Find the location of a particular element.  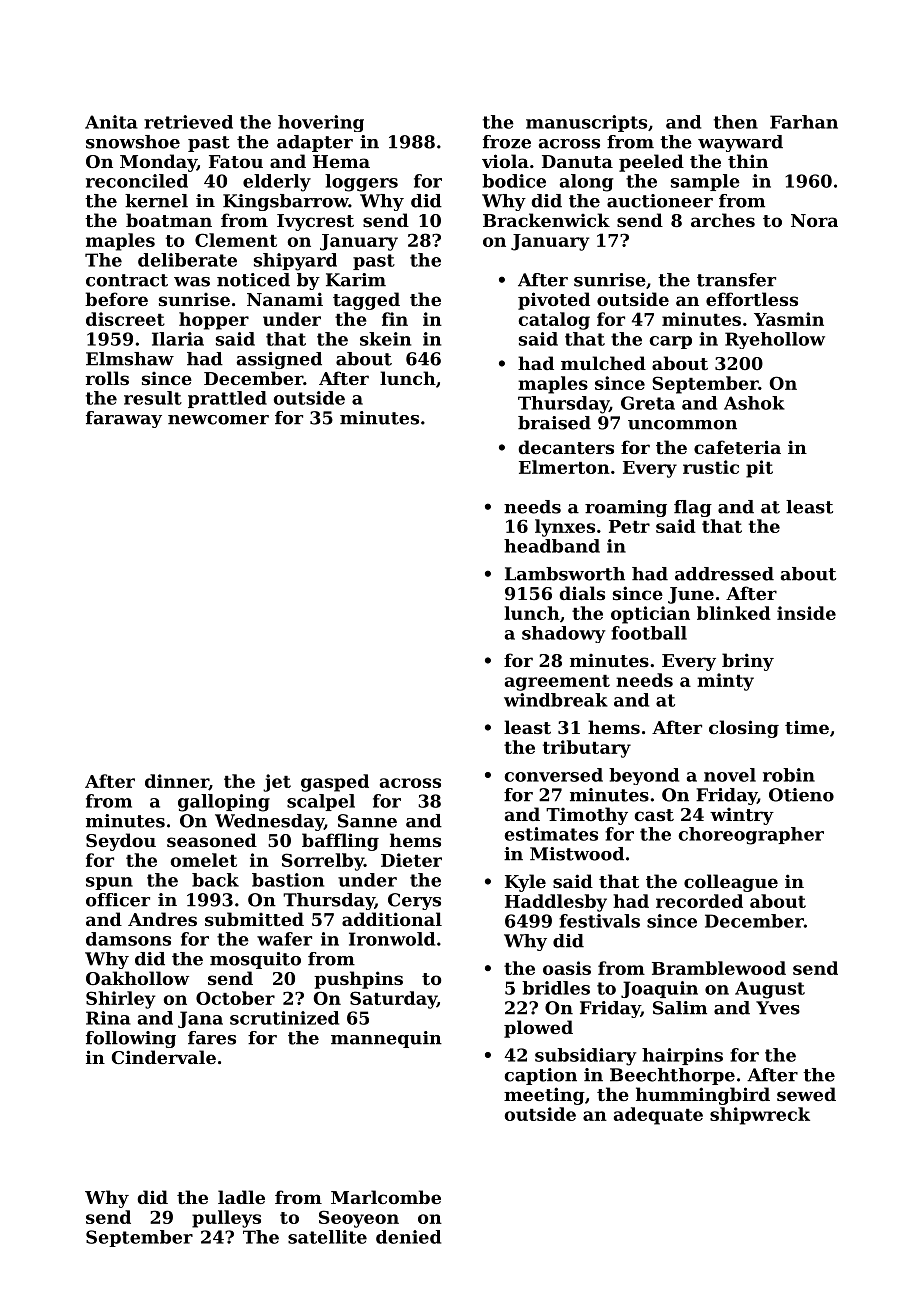

Cindervale is located at coordinates (164, 1057).
